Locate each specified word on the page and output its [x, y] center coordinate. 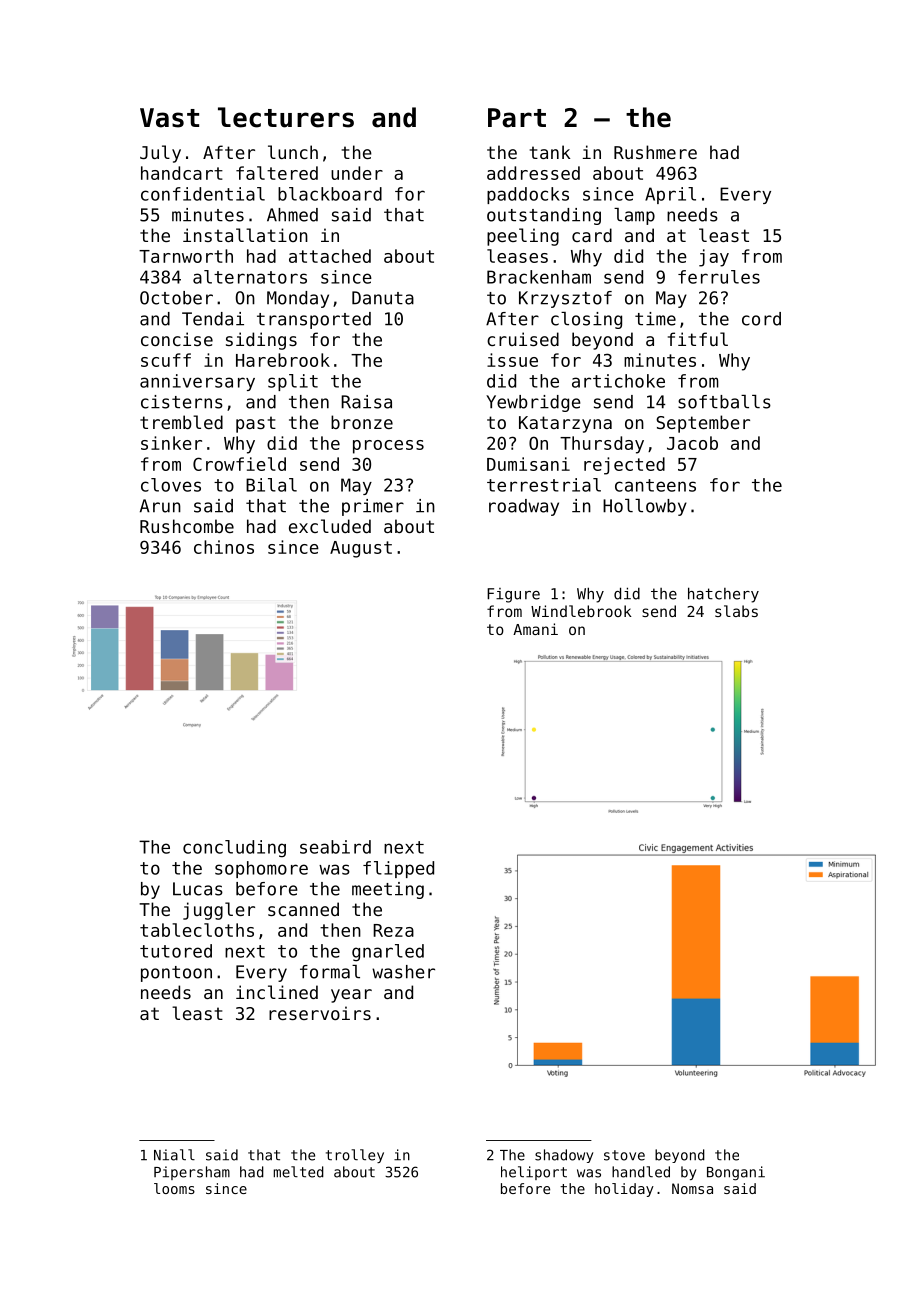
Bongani [736, 1173]
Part [517, 118]
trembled [181, 422]
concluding [234, 848]
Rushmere [655, 152]
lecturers [286, 117]
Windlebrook [581, 611]
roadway [524, 507]
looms [174, 1188]
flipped [398, 869]
